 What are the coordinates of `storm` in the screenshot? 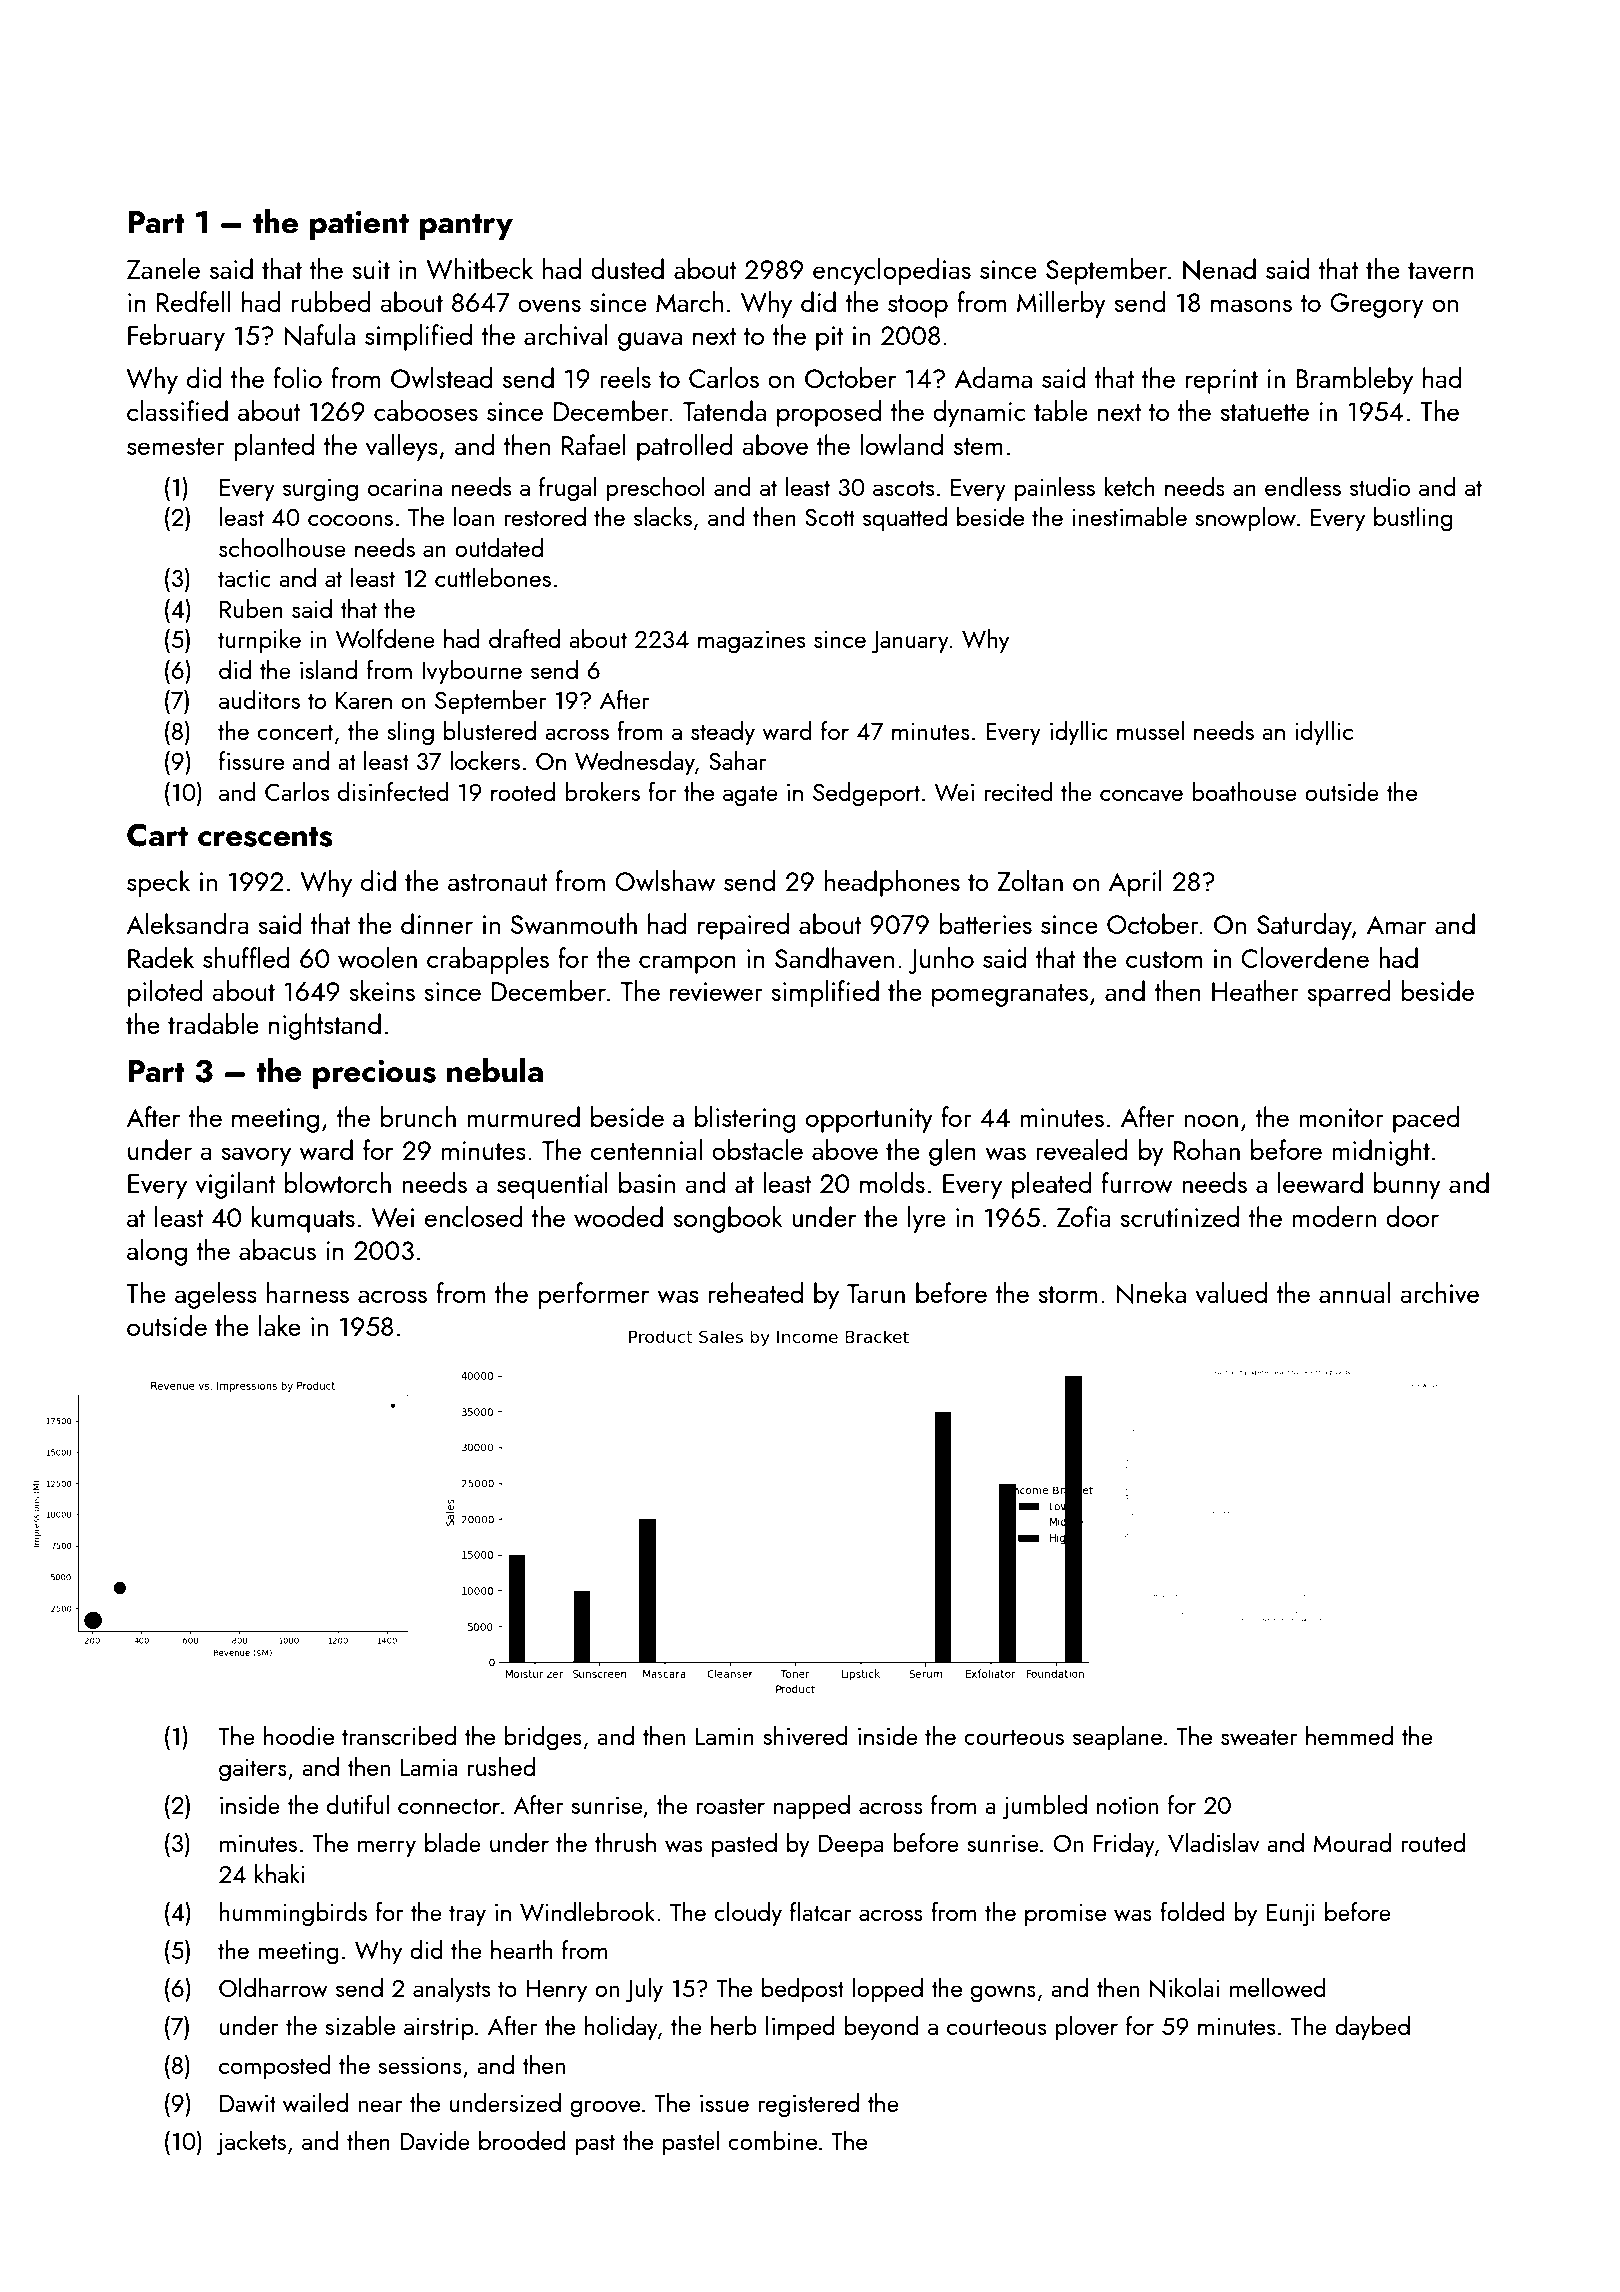 It's located at (1067, 1294).
